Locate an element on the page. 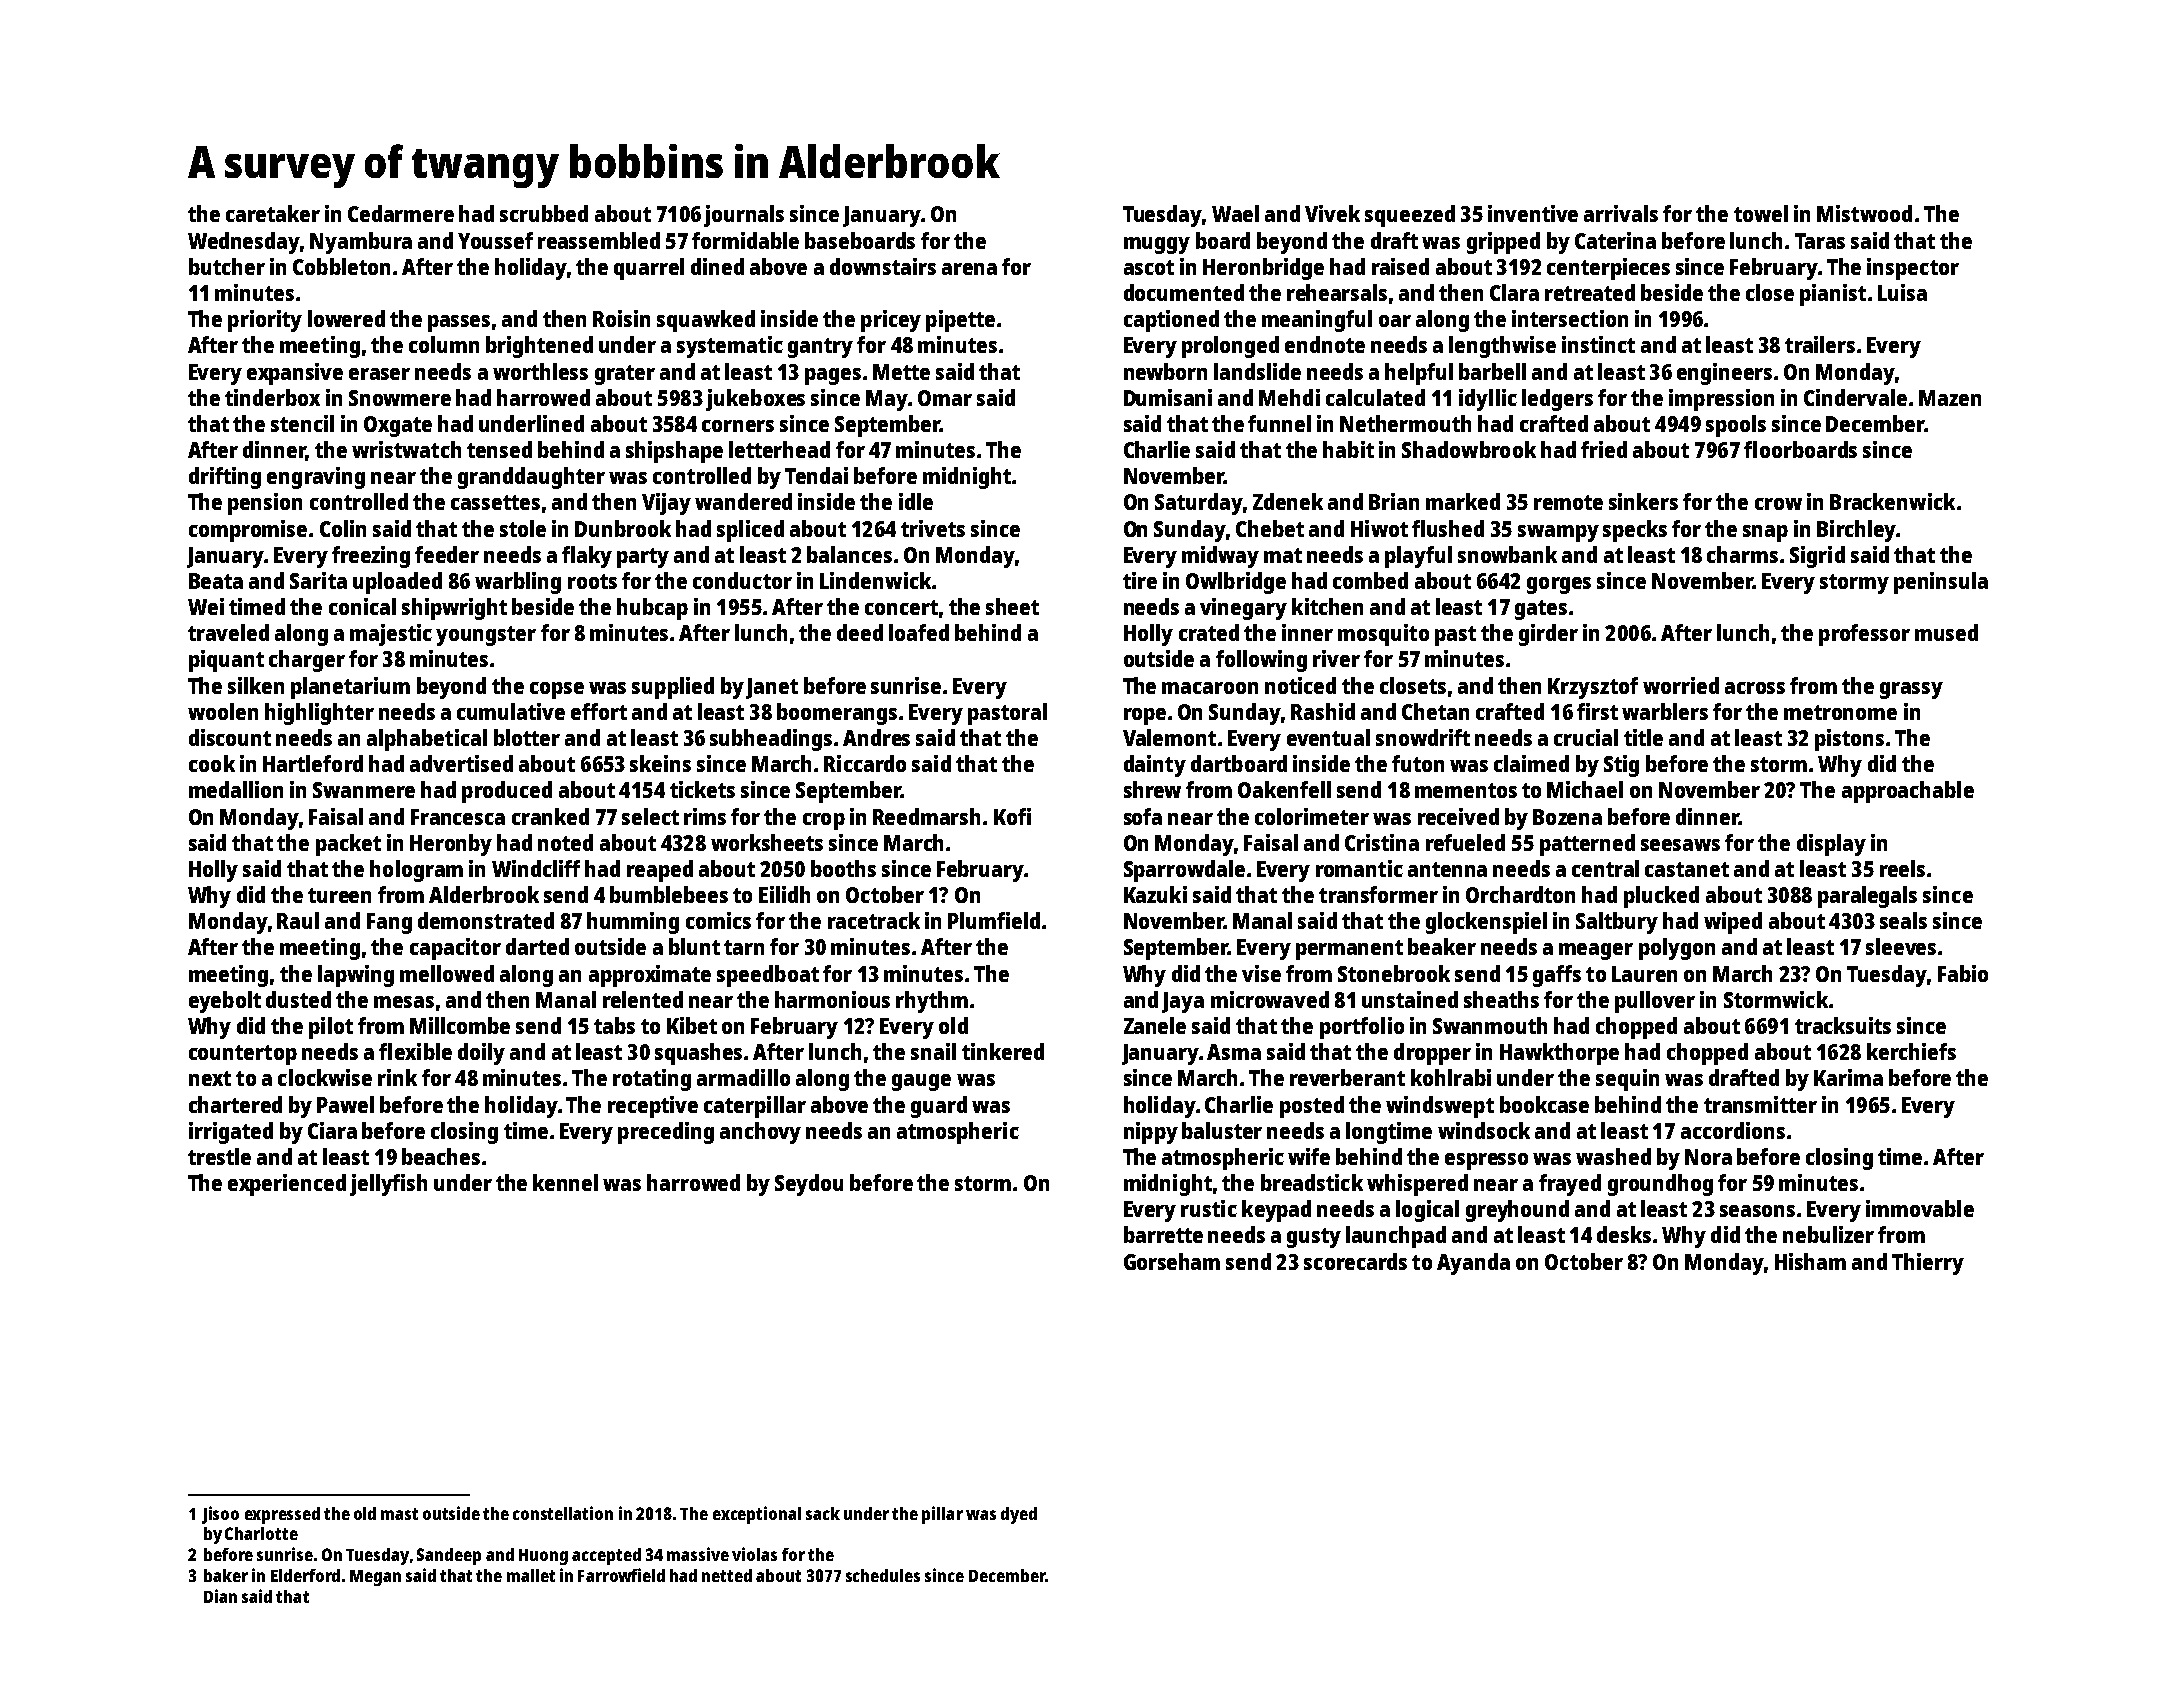 Image resolution: width=2178 pixels, height=1683 pixels. constellation is located at coordinates (563, 1513).
